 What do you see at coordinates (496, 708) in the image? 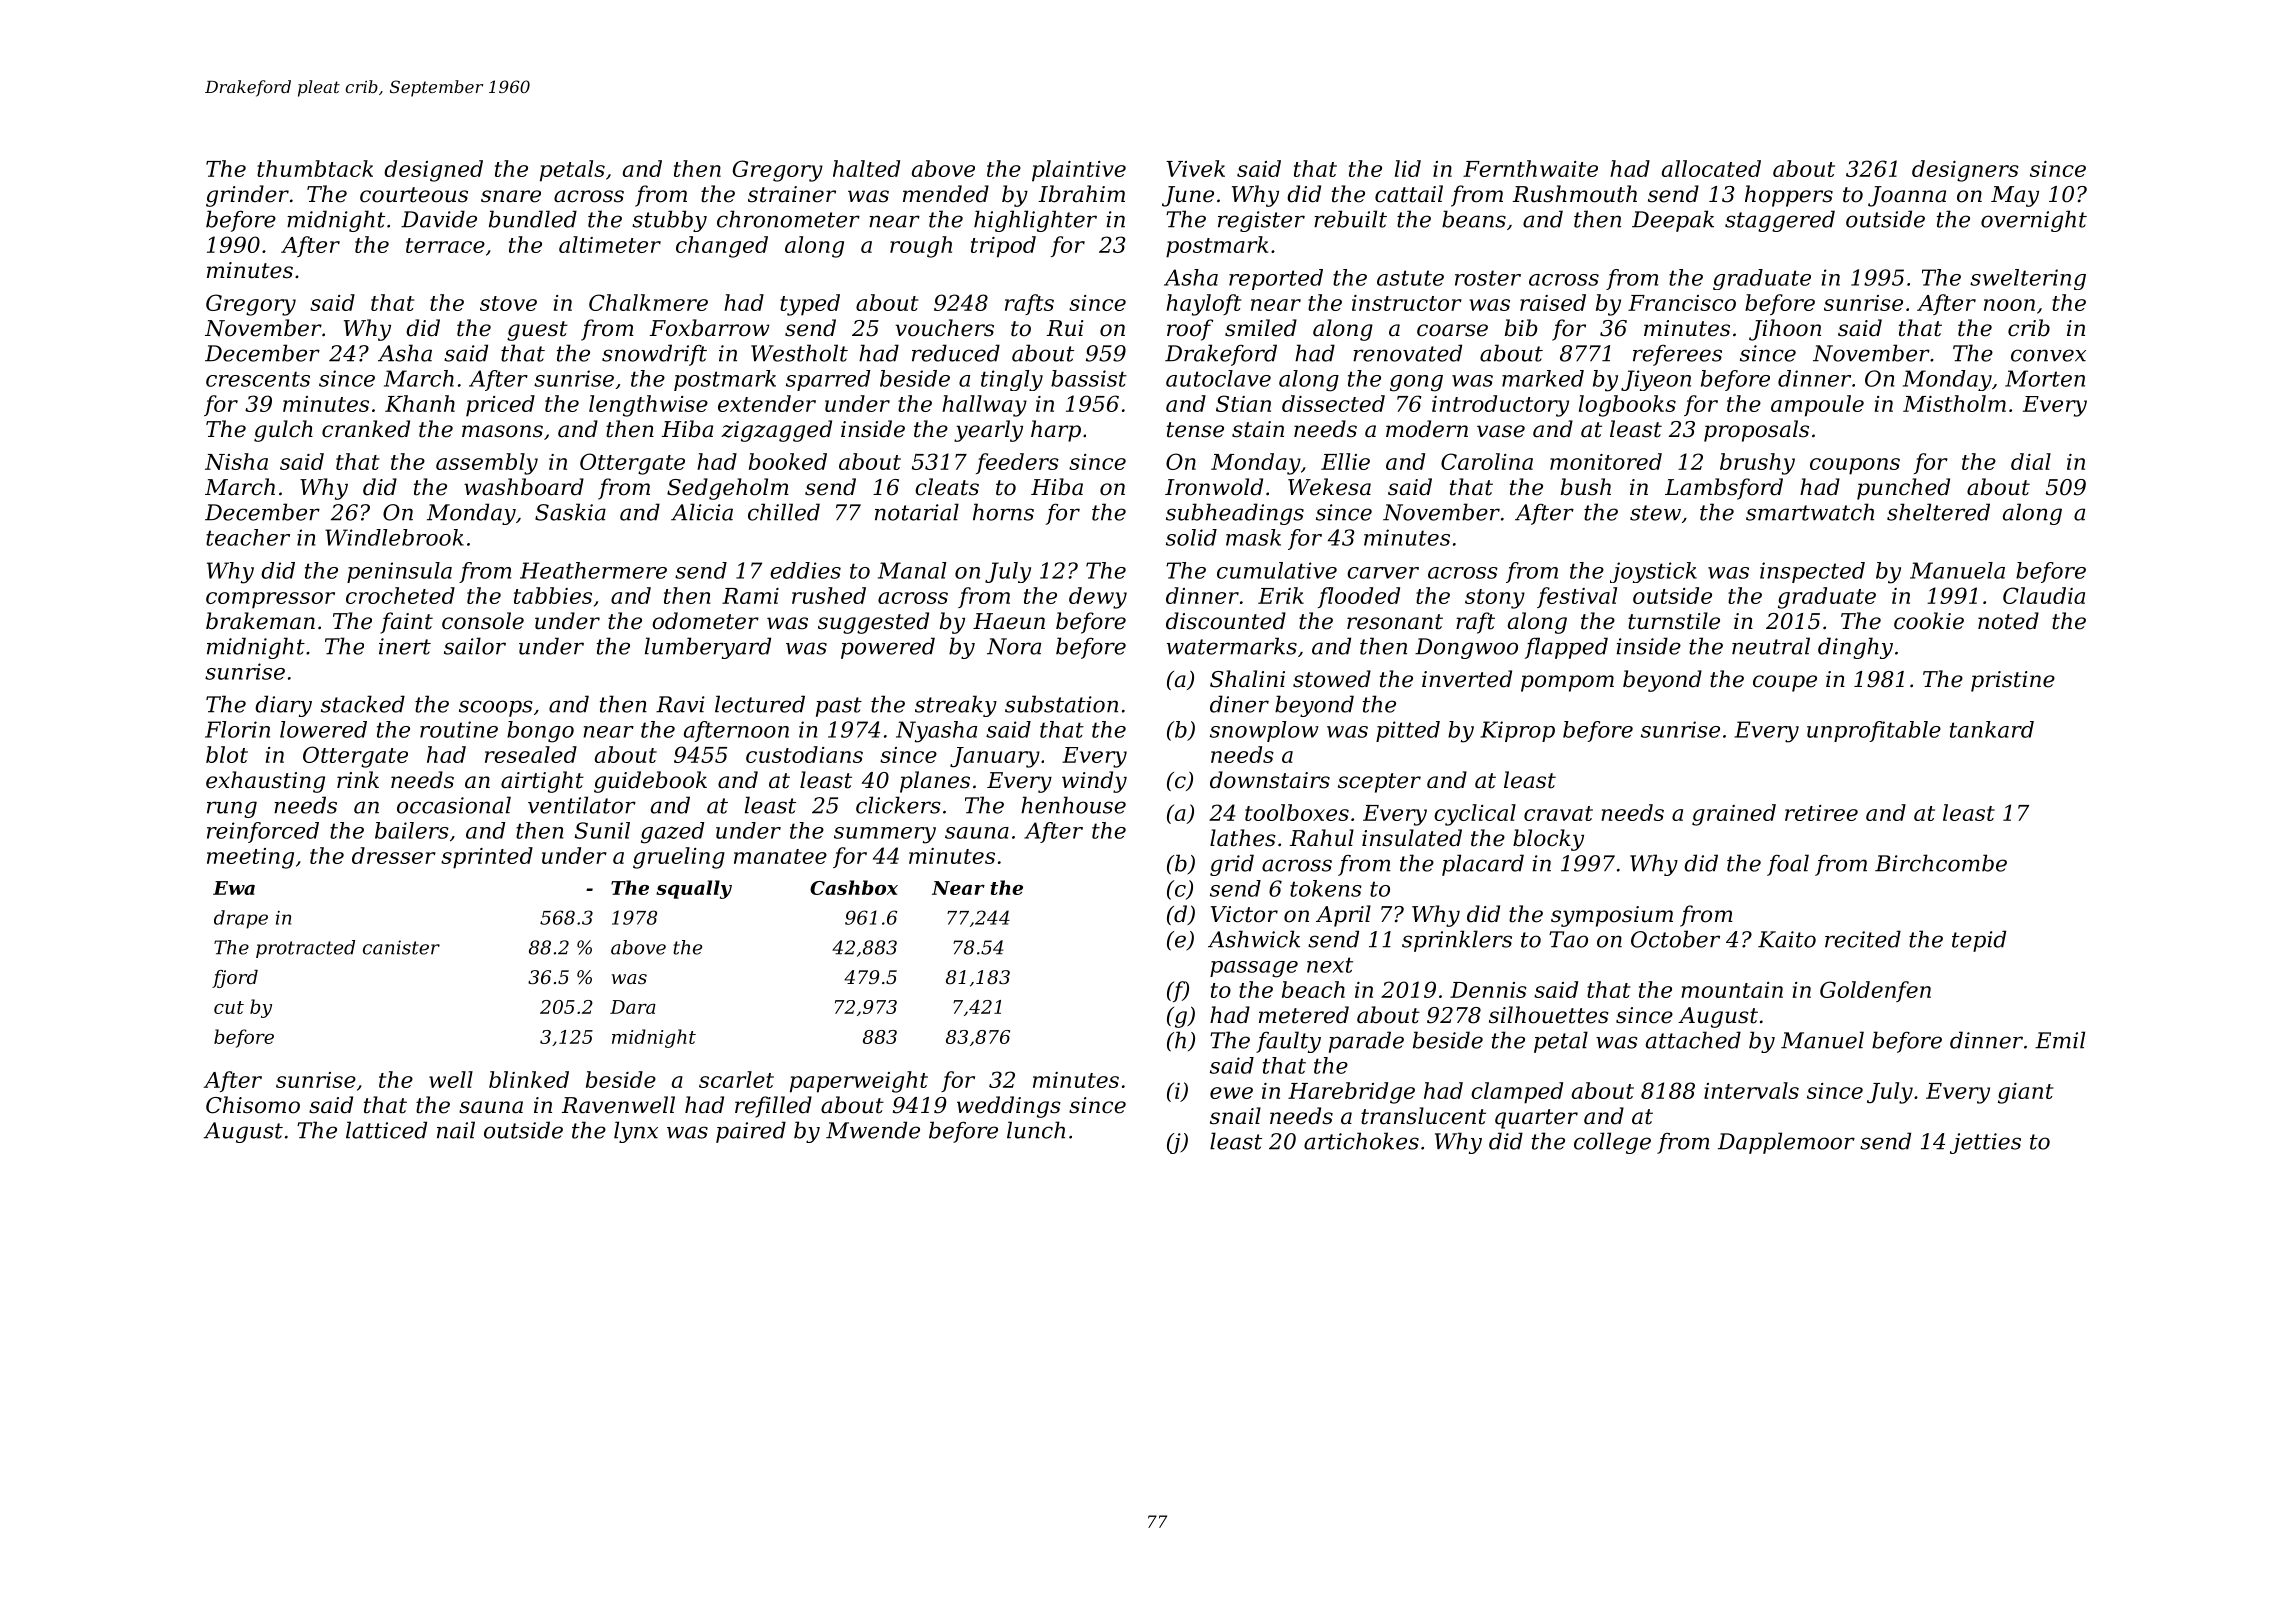
I see `scoops` at bounding box center [496, 708].
